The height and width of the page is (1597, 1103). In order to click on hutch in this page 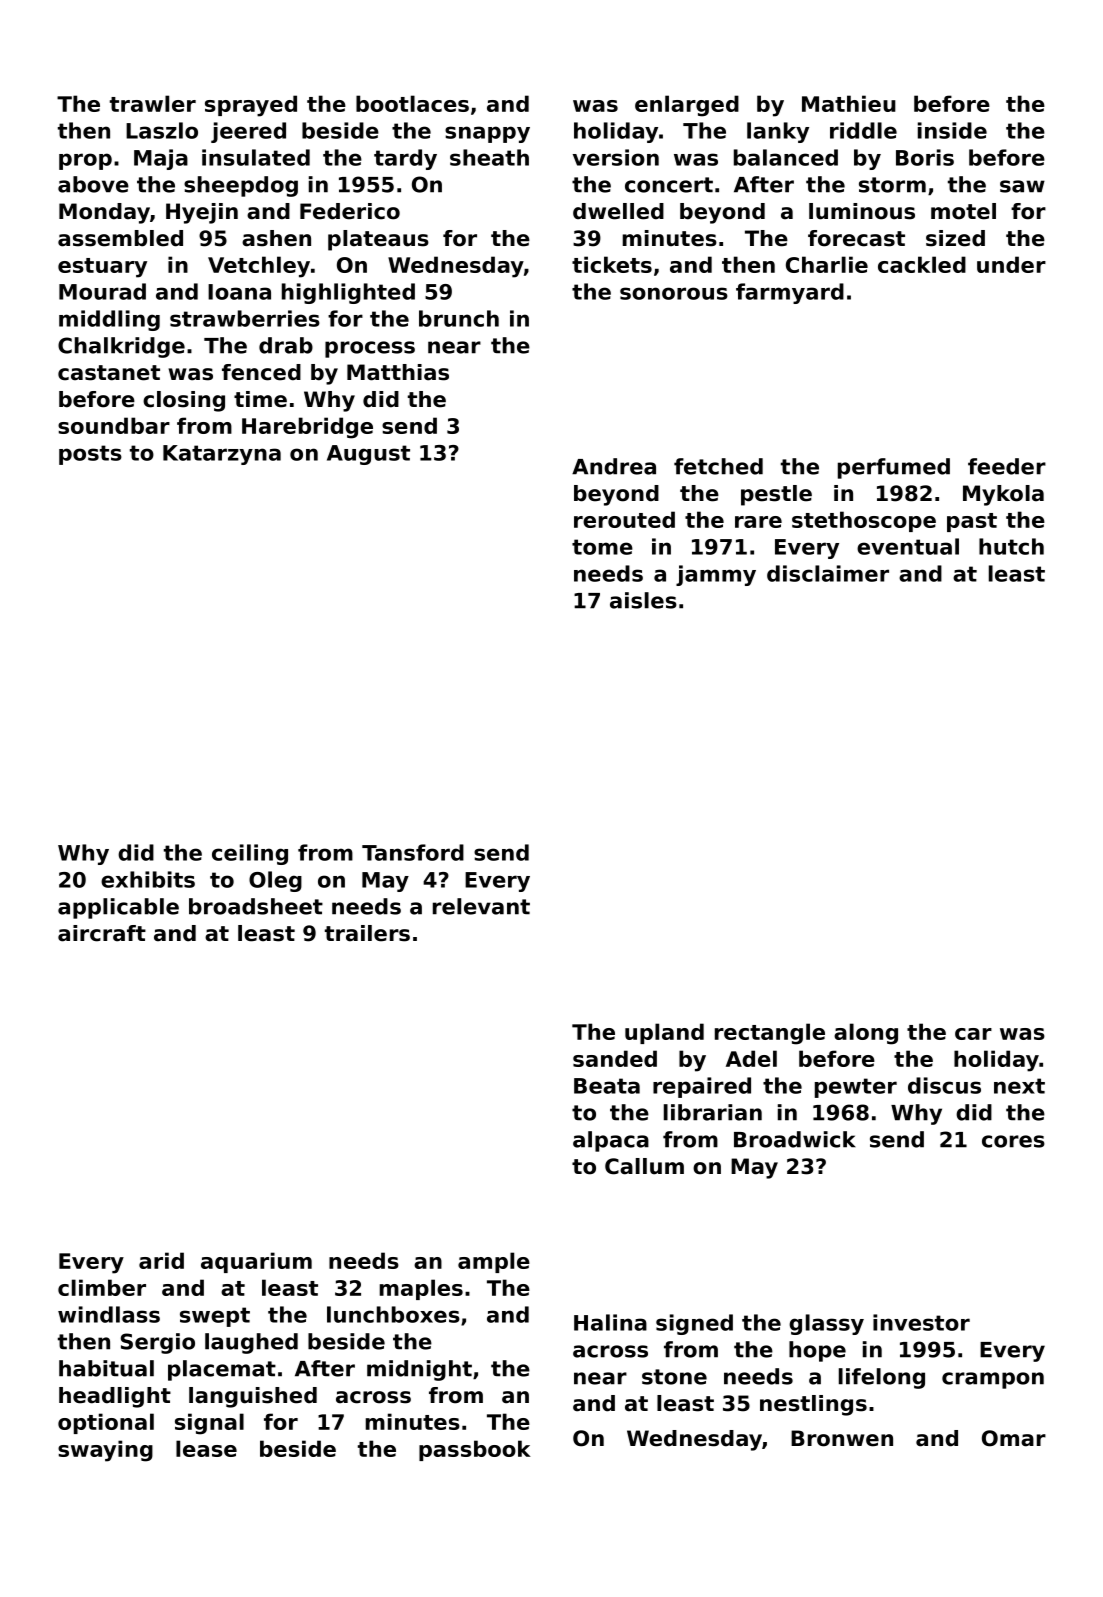, I will do `click(1011, 546)`.
